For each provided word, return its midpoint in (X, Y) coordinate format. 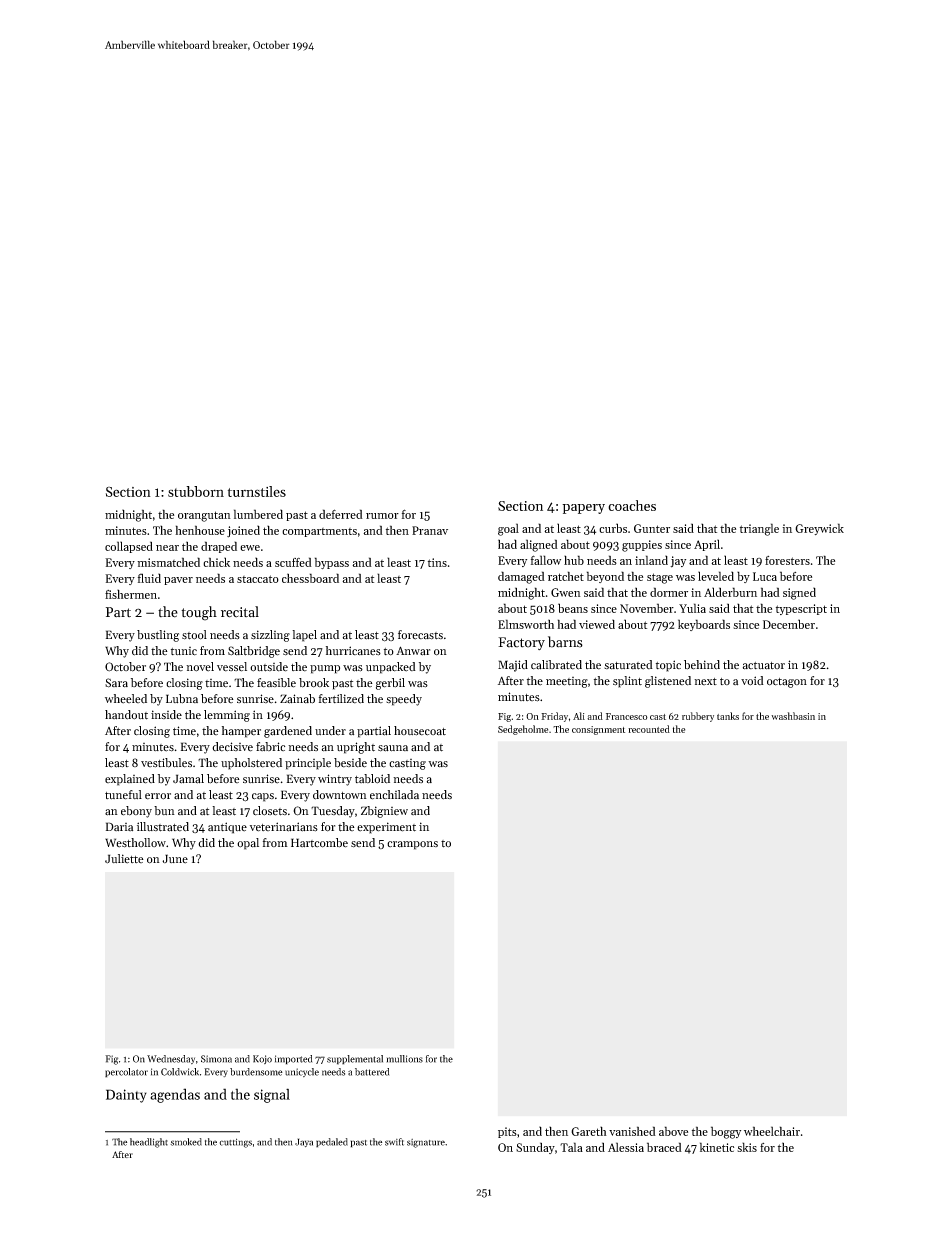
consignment (598, 730)
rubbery (698, 717)
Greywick (819, 529)
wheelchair (772, 1131)
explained (130, 780)
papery (583, 509)
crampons (412, 845)
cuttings (236, 1143)
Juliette (124, 859)
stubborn (196, 491)
